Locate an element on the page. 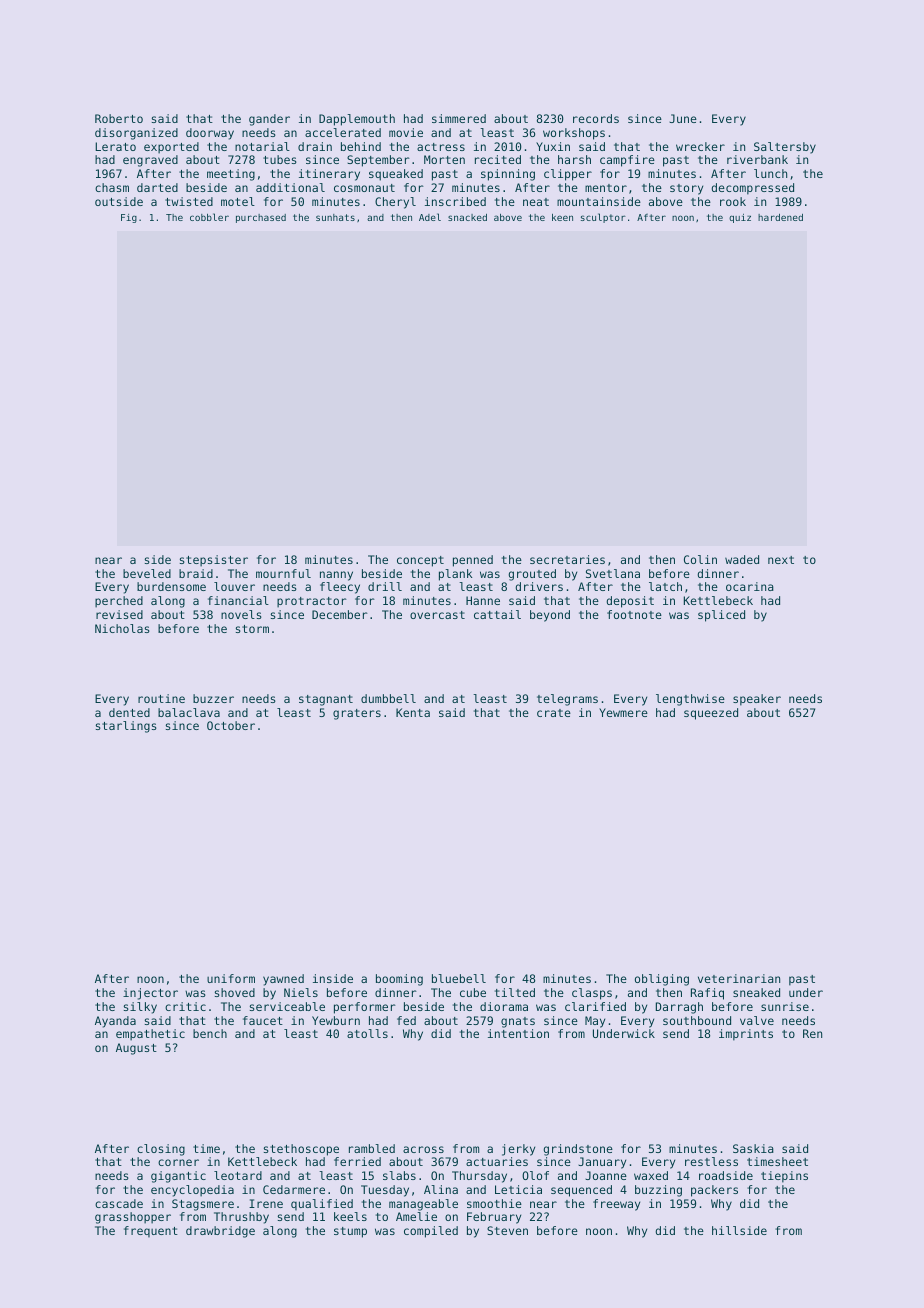 This document has height=1308, width=924. sculptor is located at coordinates (603, 218).
